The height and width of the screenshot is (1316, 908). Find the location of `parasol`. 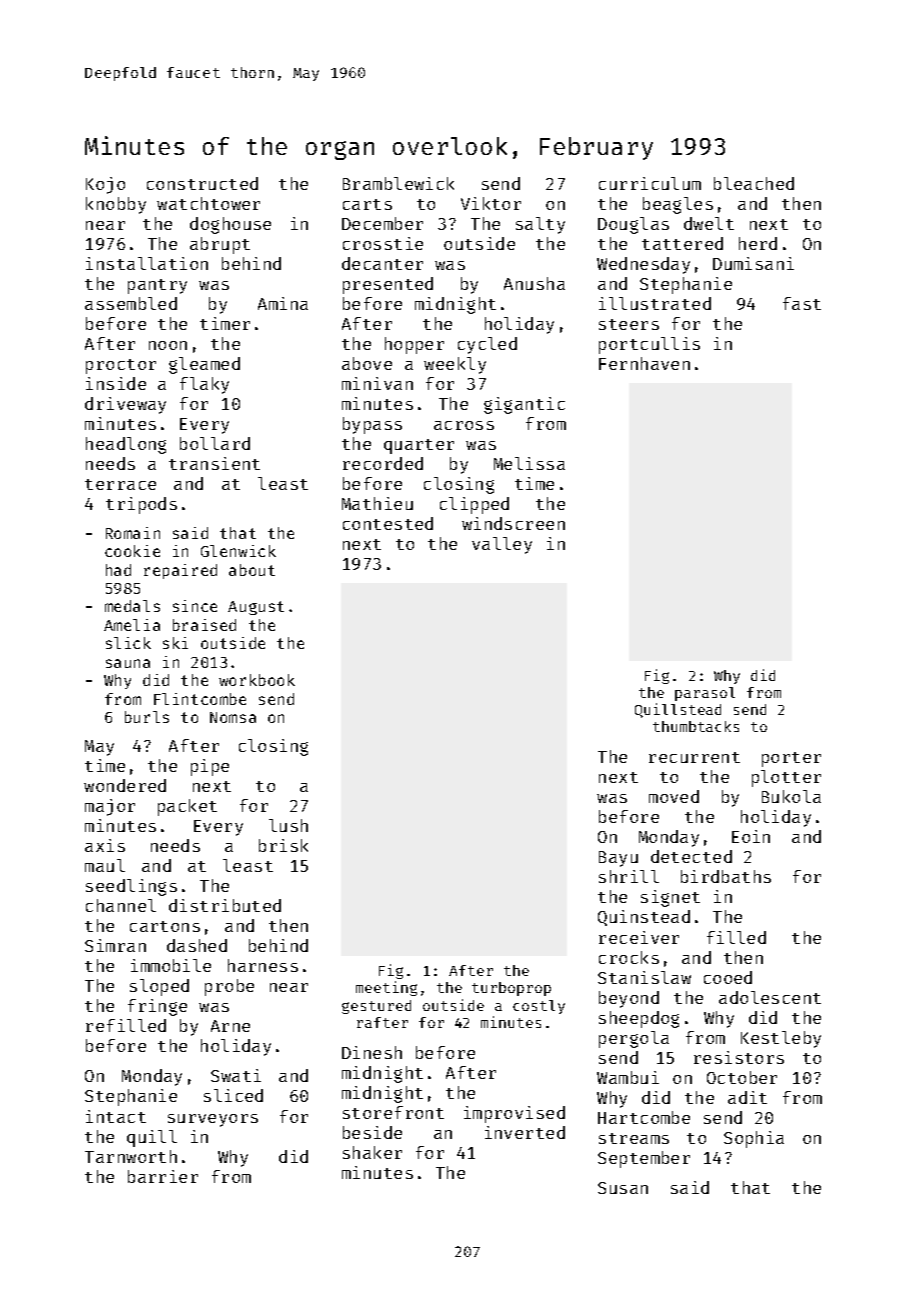

parasol is located at coordinates (705, 694).
